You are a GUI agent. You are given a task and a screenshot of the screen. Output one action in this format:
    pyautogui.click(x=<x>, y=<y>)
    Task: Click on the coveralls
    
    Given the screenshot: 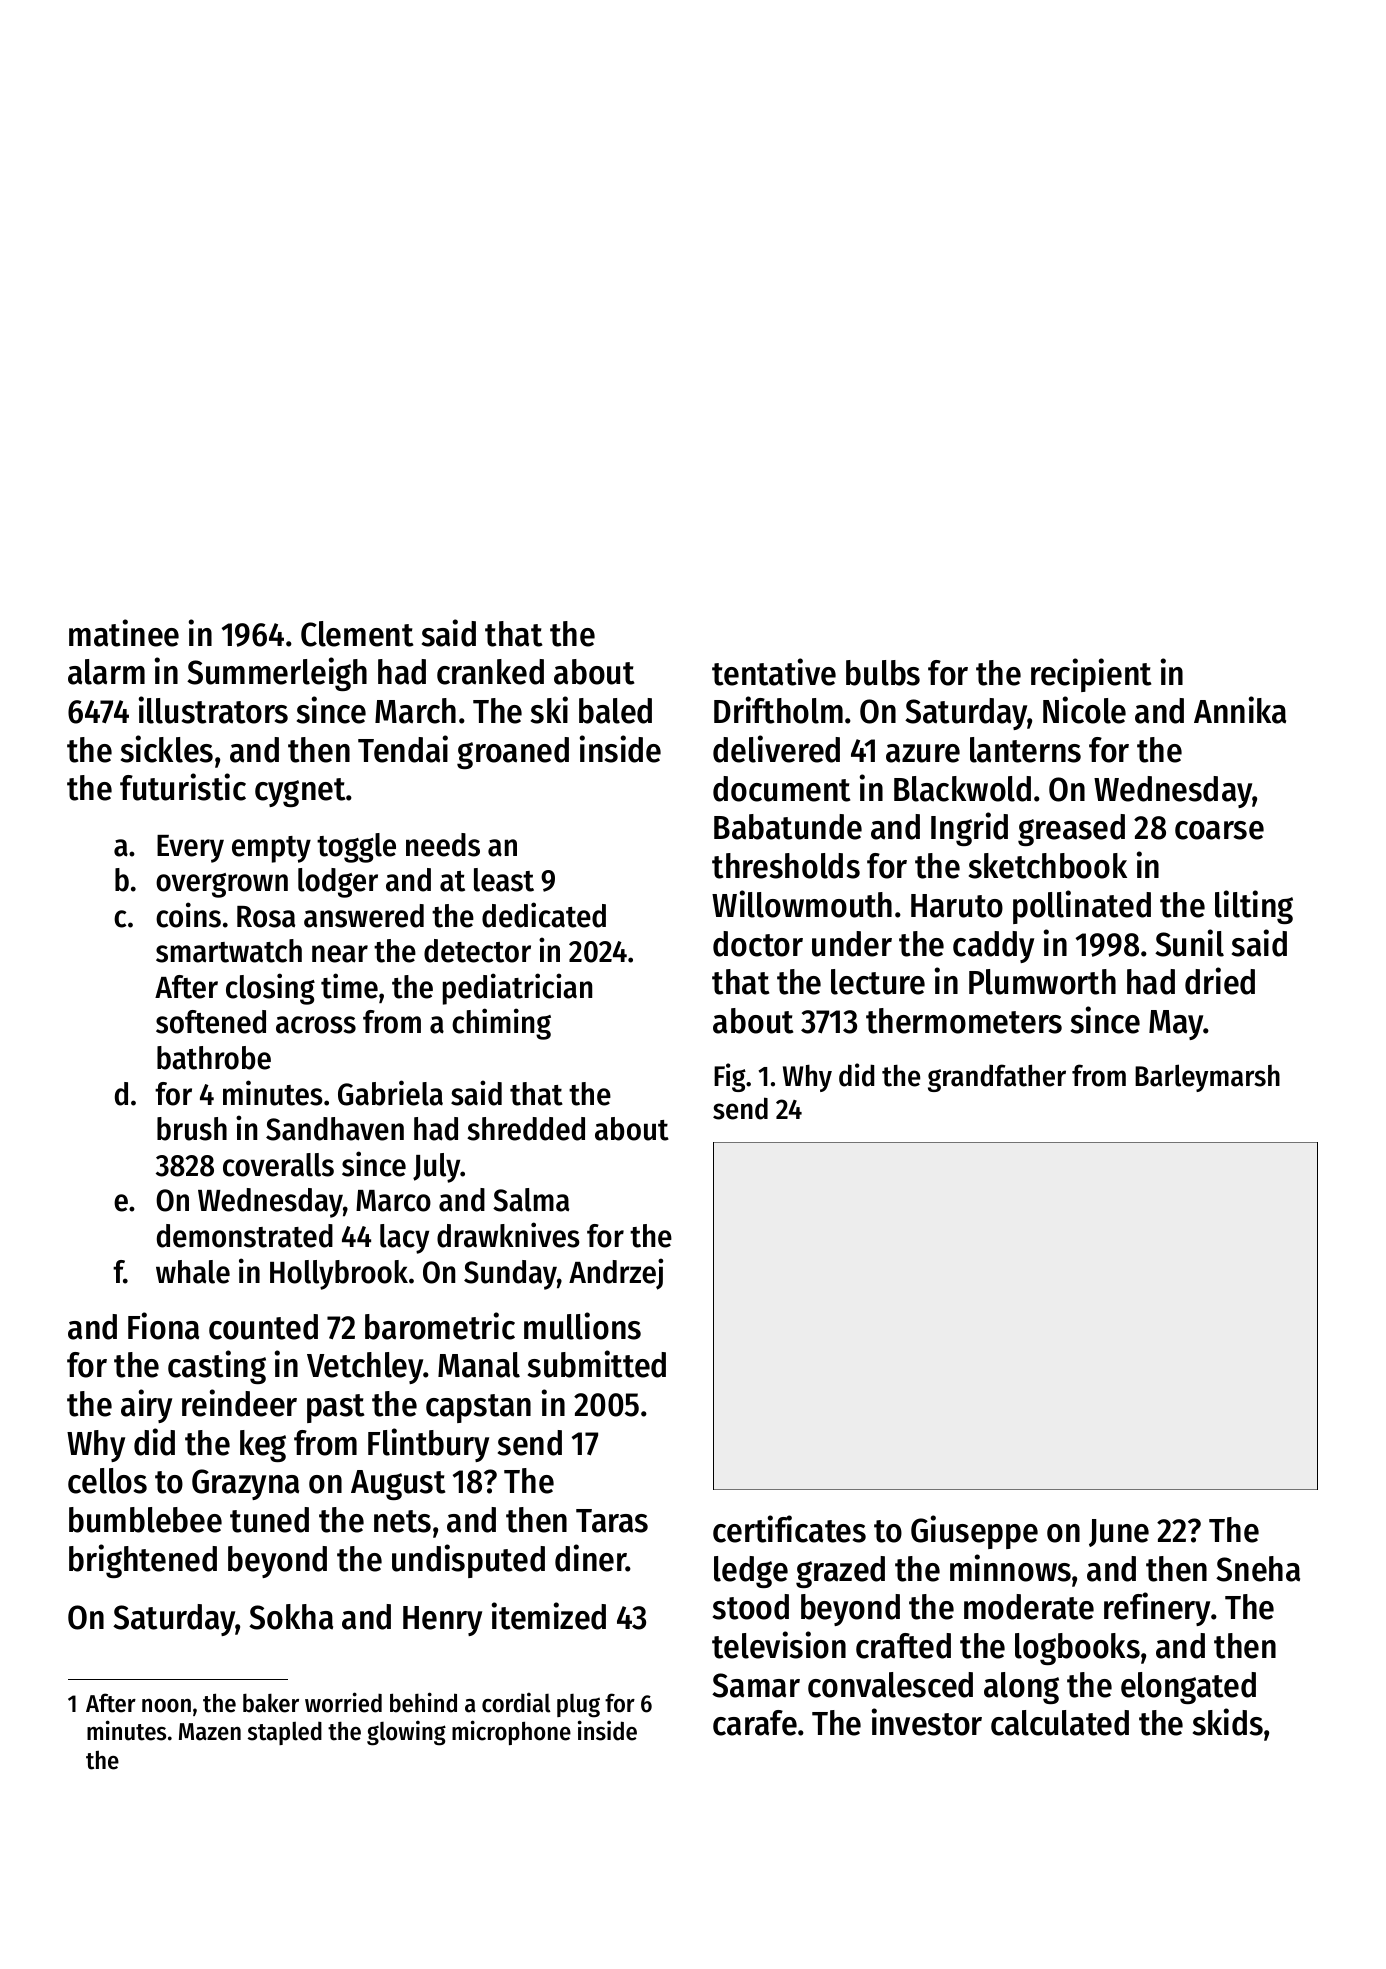 What is the action you would take?
    pyautogui.click(x=278, y=1165)
